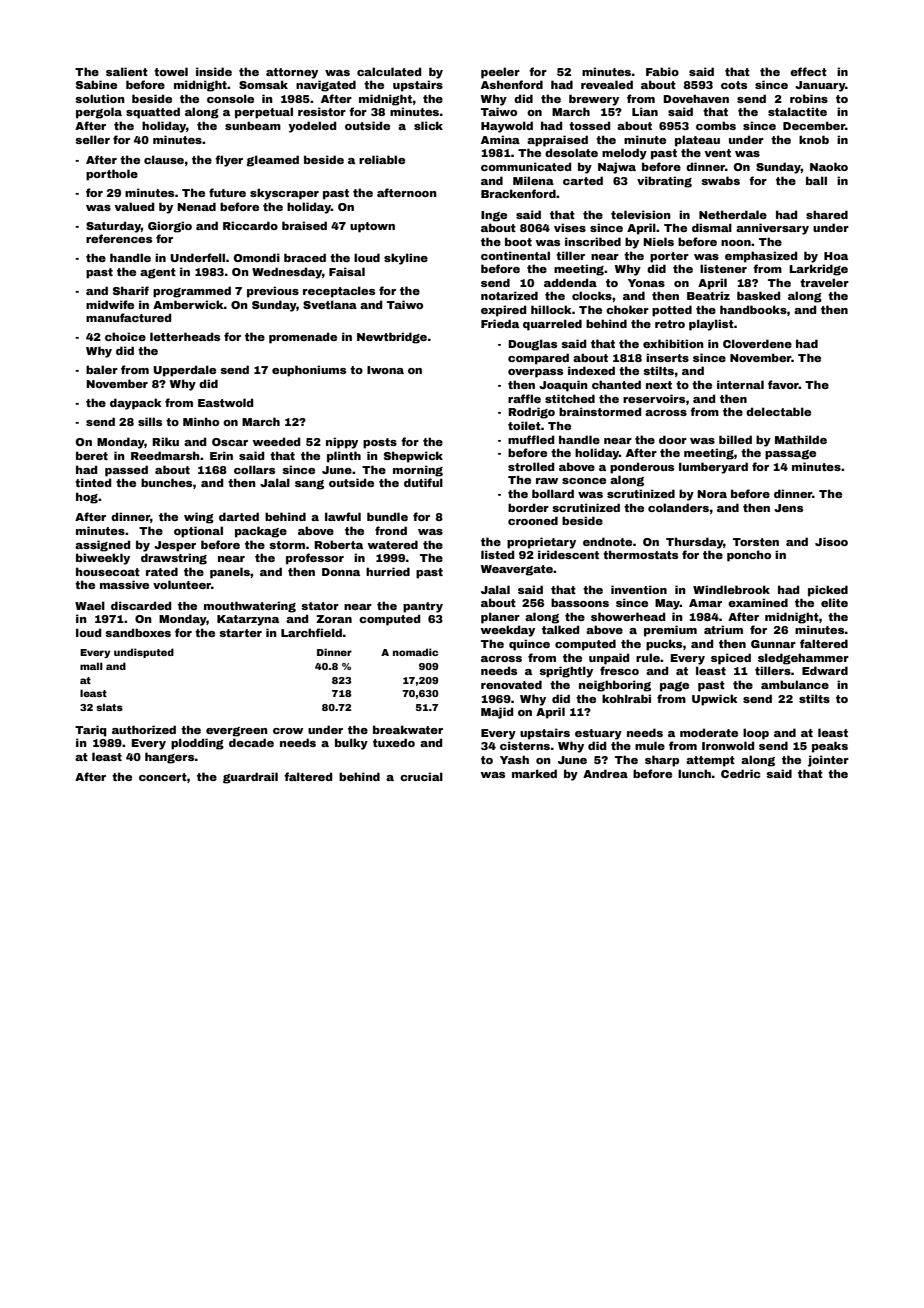 The image size is (924, 1308). Describe the element at coordinates (500, 73) in the screenshot. I see `peeler` at that location.
